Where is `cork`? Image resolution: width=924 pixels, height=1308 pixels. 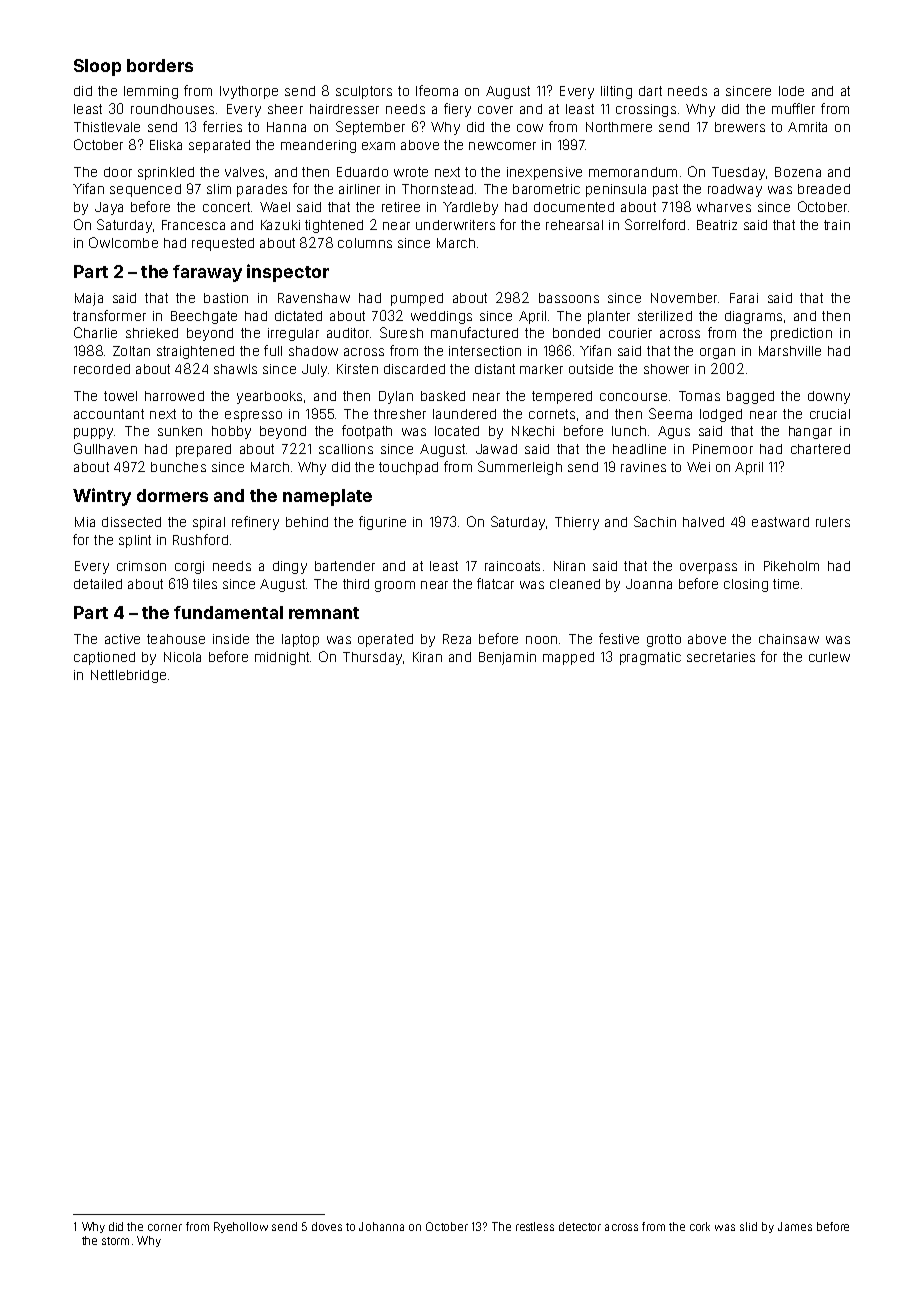
cork is located at coordinates (700, 1226).
